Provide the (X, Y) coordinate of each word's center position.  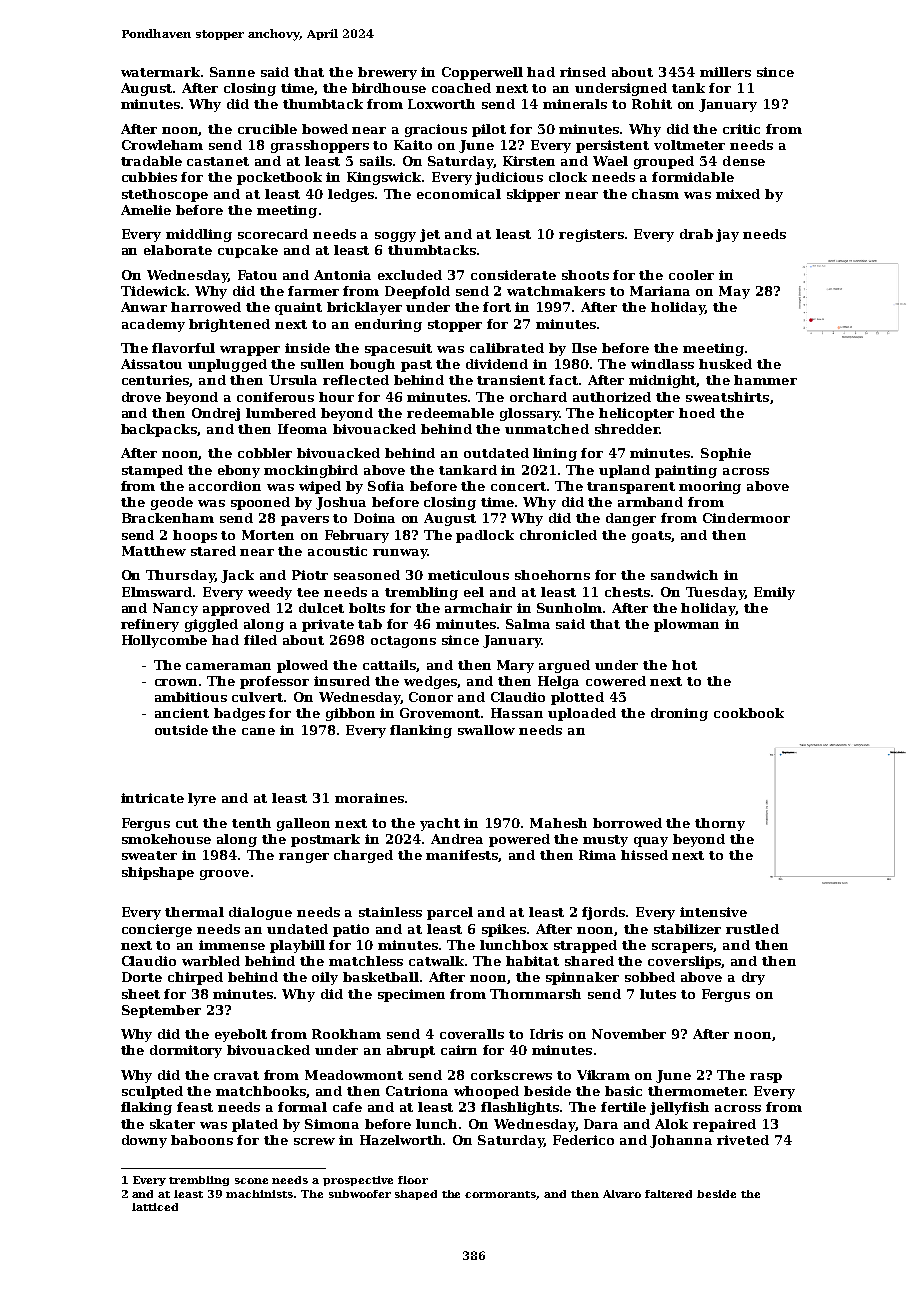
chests (627, 592)
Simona (332, 1124)
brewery (387, 73)
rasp (766, 1078)
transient (511, 380)
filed (260, 640)
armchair (478, 608)
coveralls (472, 1034)
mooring (710, 487)
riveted (743, 1140)
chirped (195, 978)
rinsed (583, 72)
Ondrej (216, 414)
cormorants (501, 1195)
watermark (160, 72)
